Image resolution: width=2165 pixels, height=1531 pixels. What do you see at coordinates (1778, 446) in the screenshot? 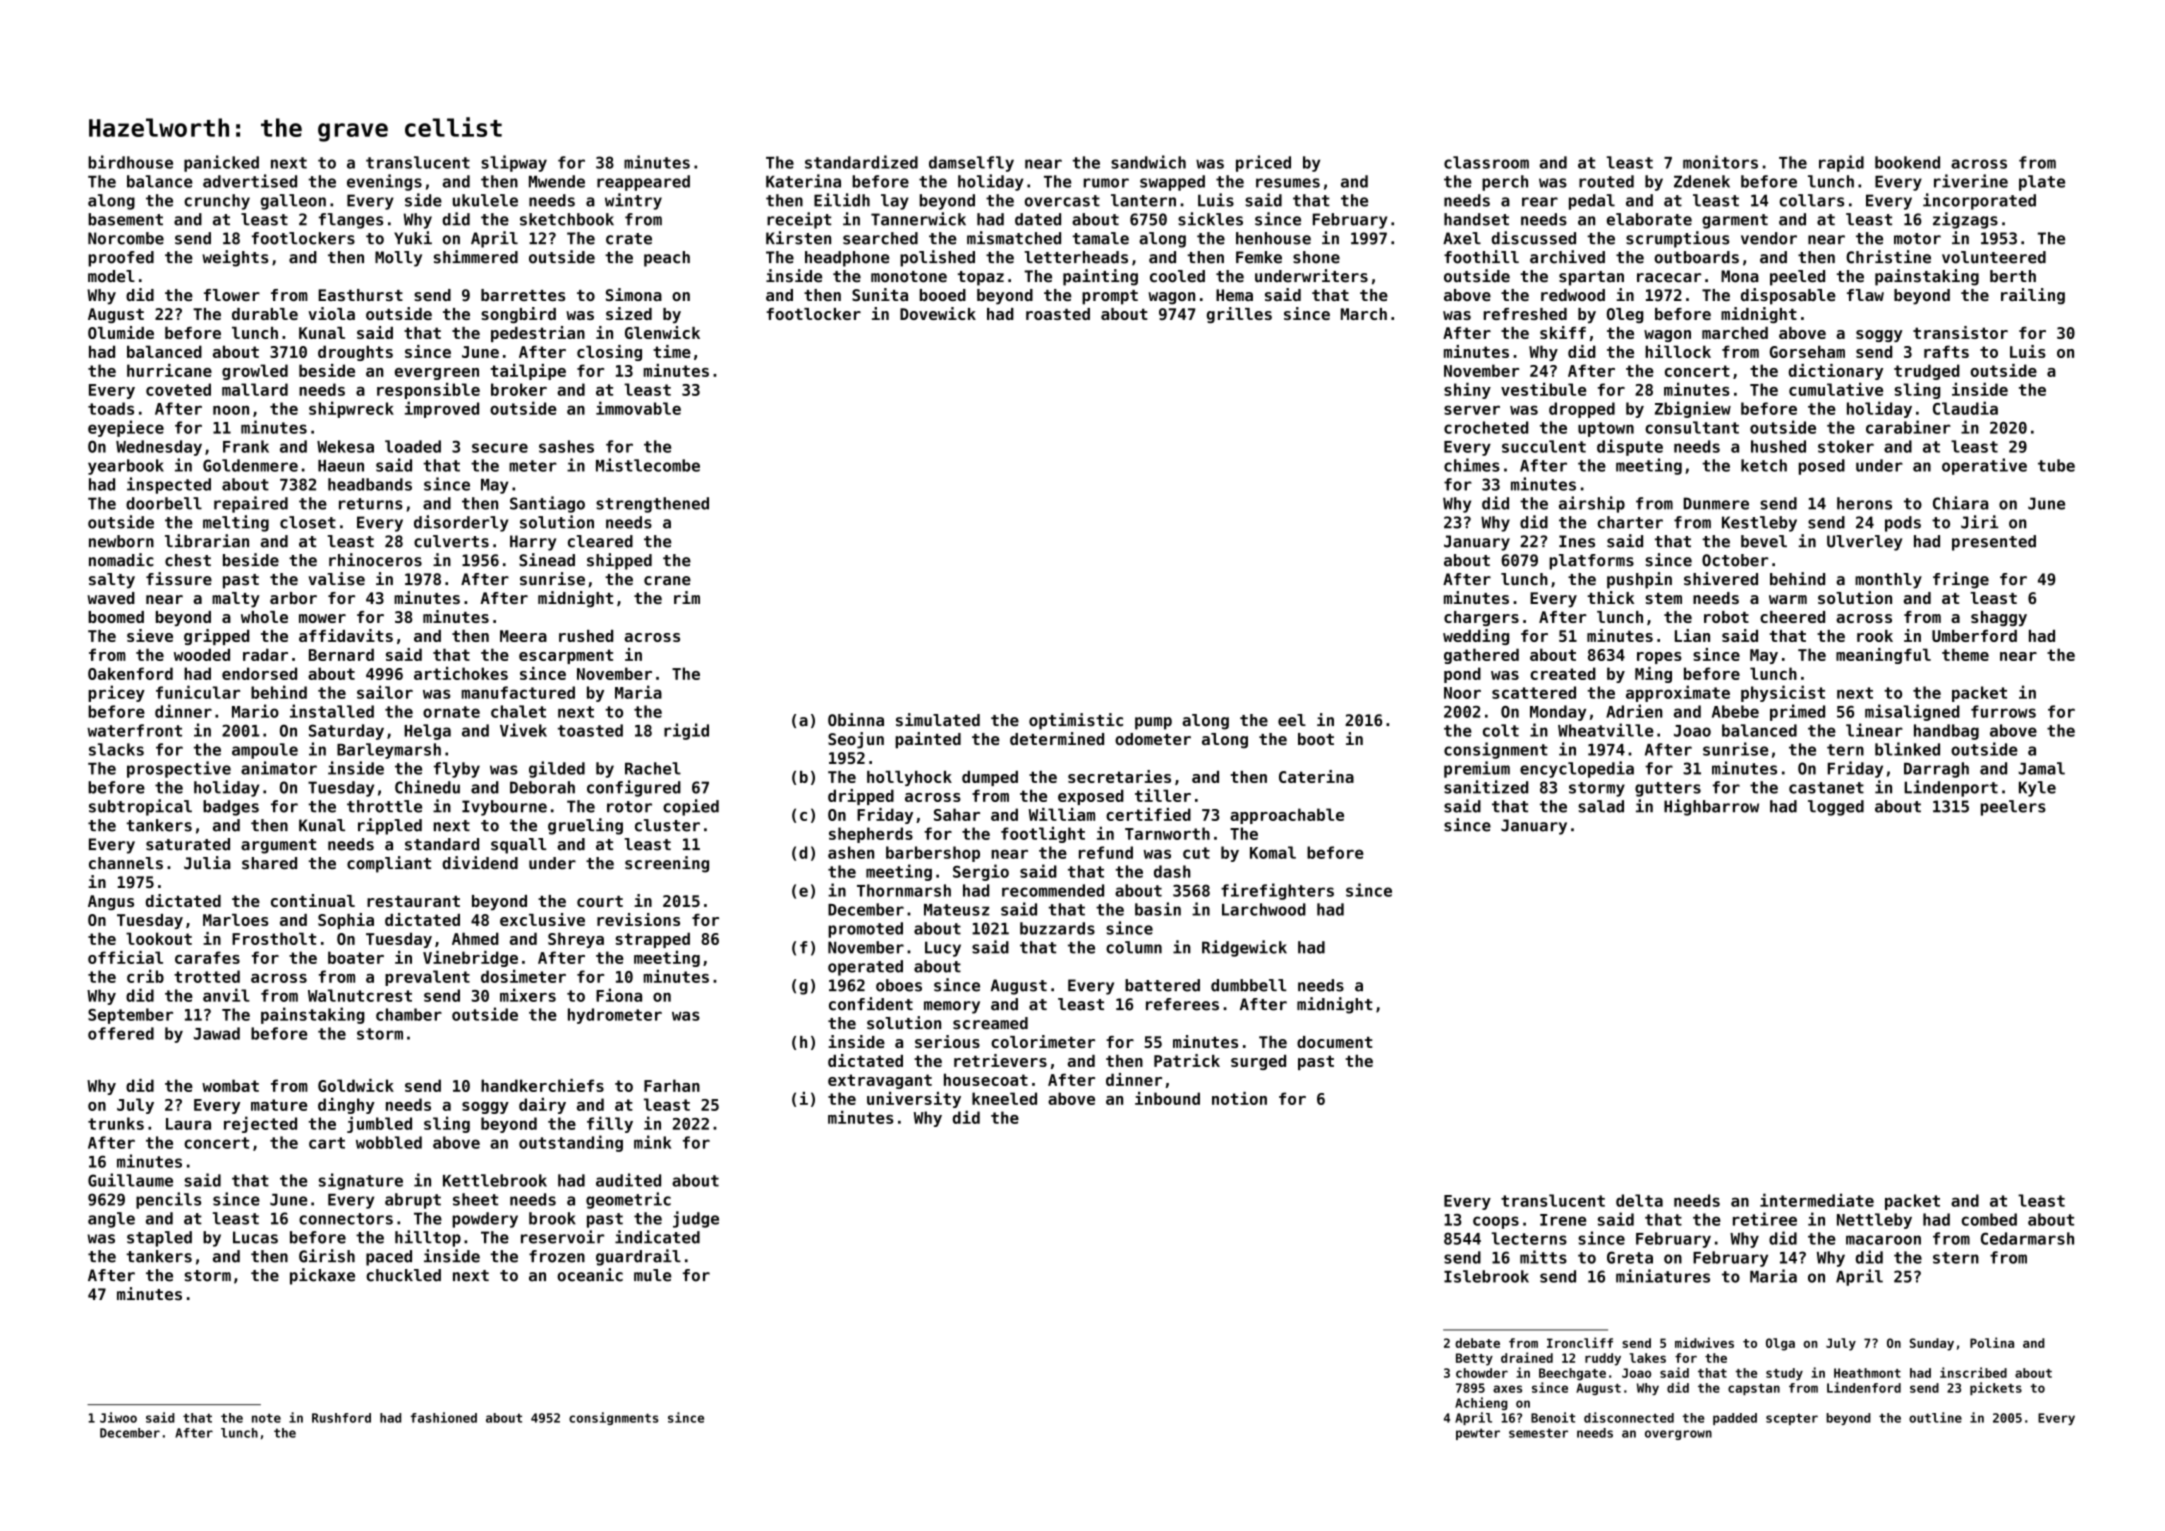
I see `hushed` at bounding box center [1778, 446].
